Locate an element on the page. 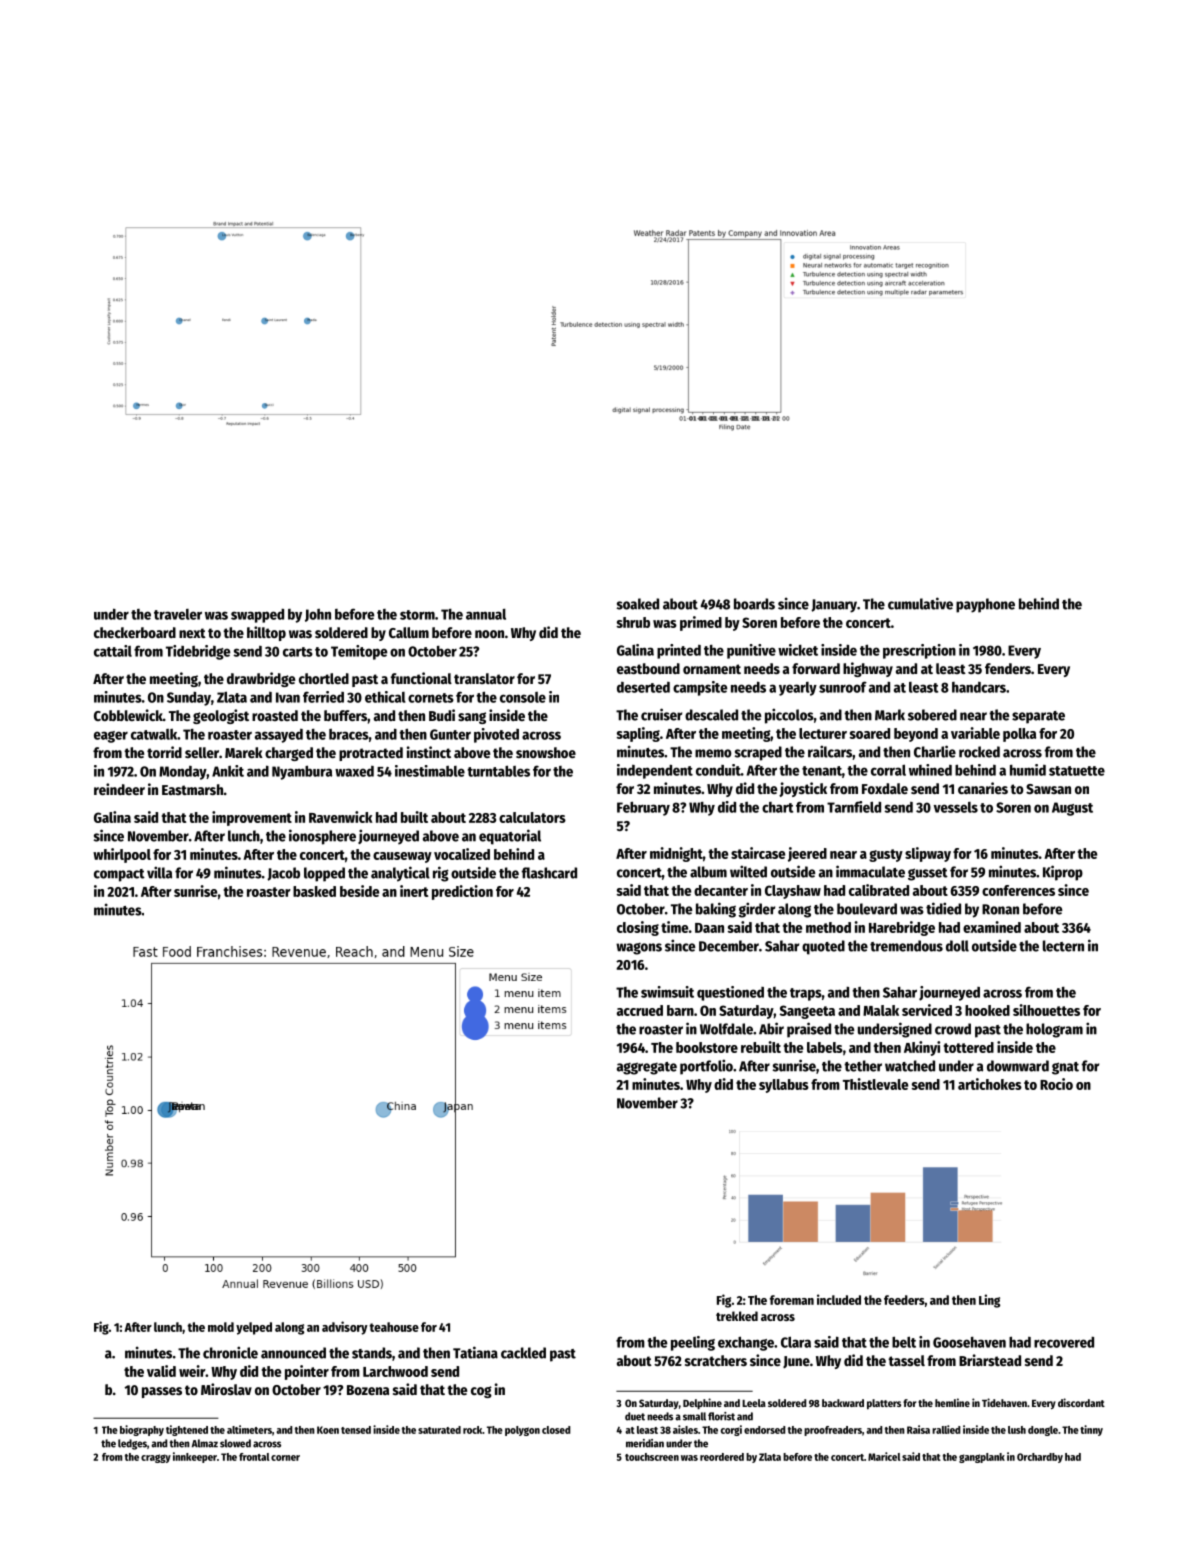 This document has width=1200, height=1553. cackled is located at coordinates (523, 1353).
